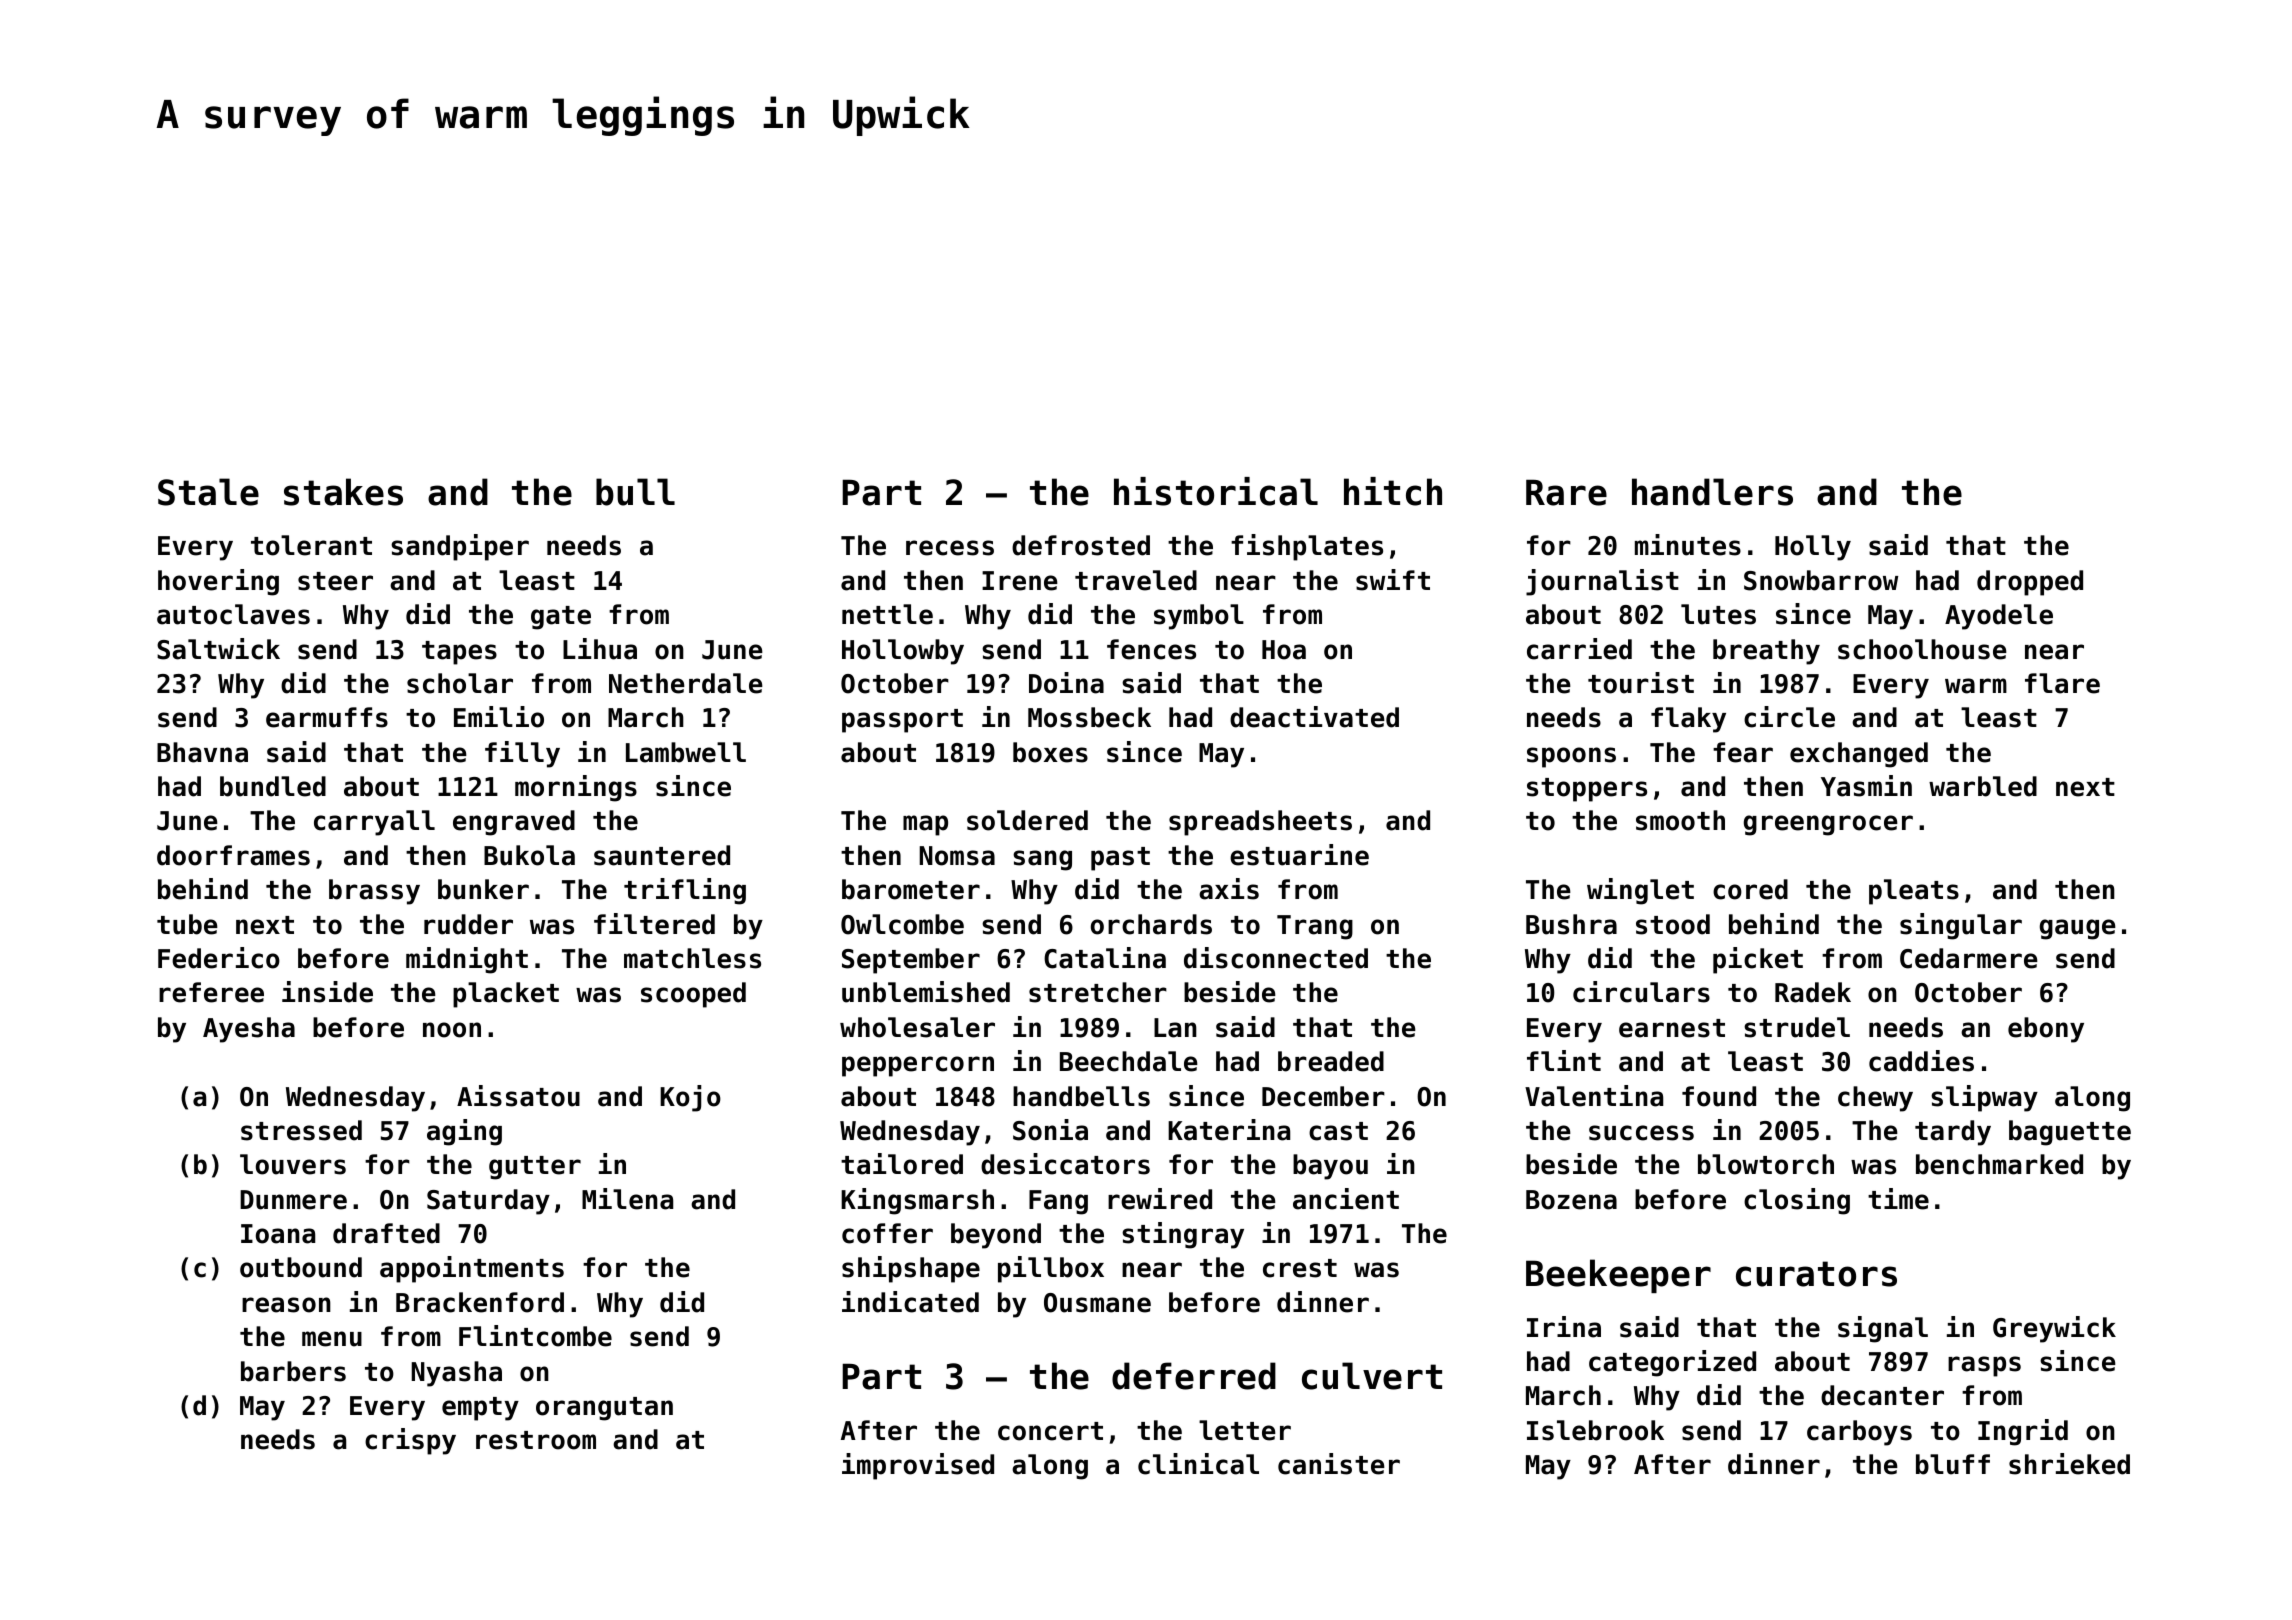  Describe the element at coordinates (2069, 1464) in the screenshot. I see `shrieked` at that location.
